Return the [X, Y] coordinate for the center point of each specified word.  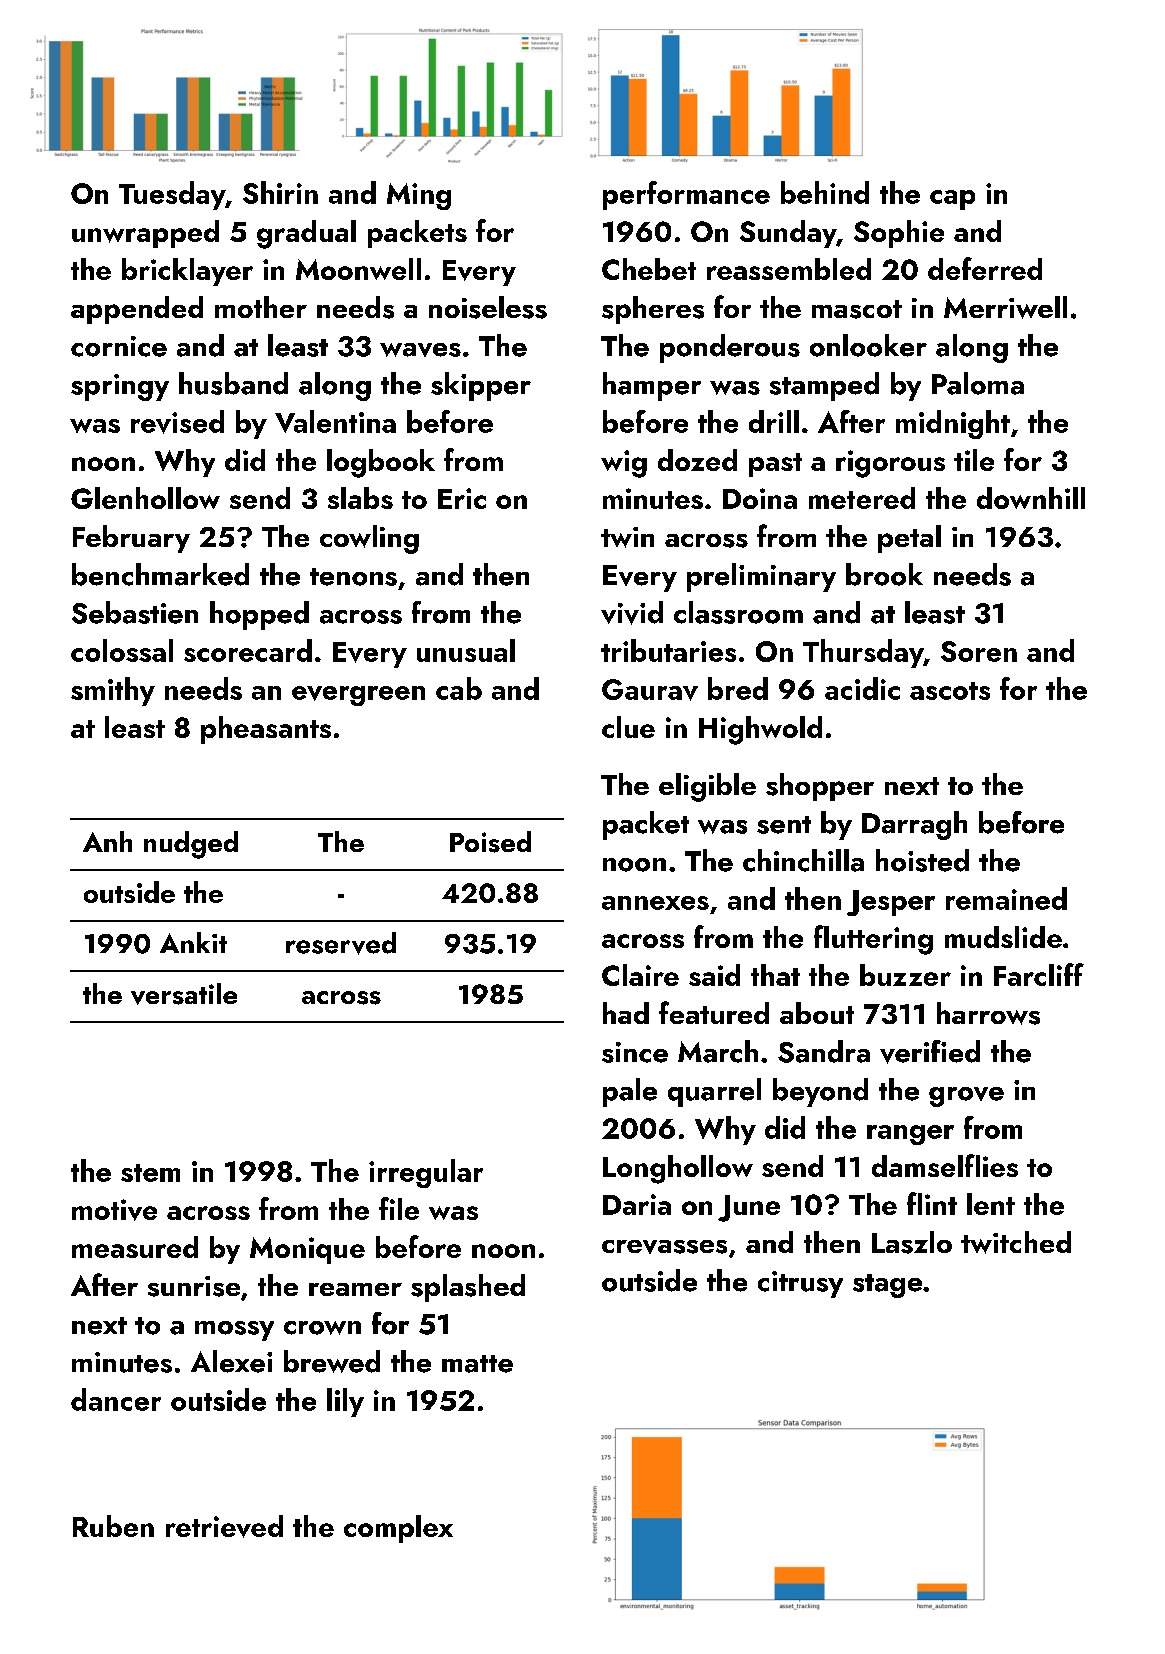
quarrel [714, 1092]
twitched [1016, 1242]
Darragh [914, 825]
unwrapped [145, 234]
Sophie [899, 234]
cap [952, 200]
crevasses [664, 1247]
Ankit [193, 942]
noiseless [488, 307]
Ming [419, 196]
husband [233, 383]
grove [966, 1097]
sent [784, 825]
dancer [116, 1399]
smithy [113, 691]
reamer [355, 1289]
